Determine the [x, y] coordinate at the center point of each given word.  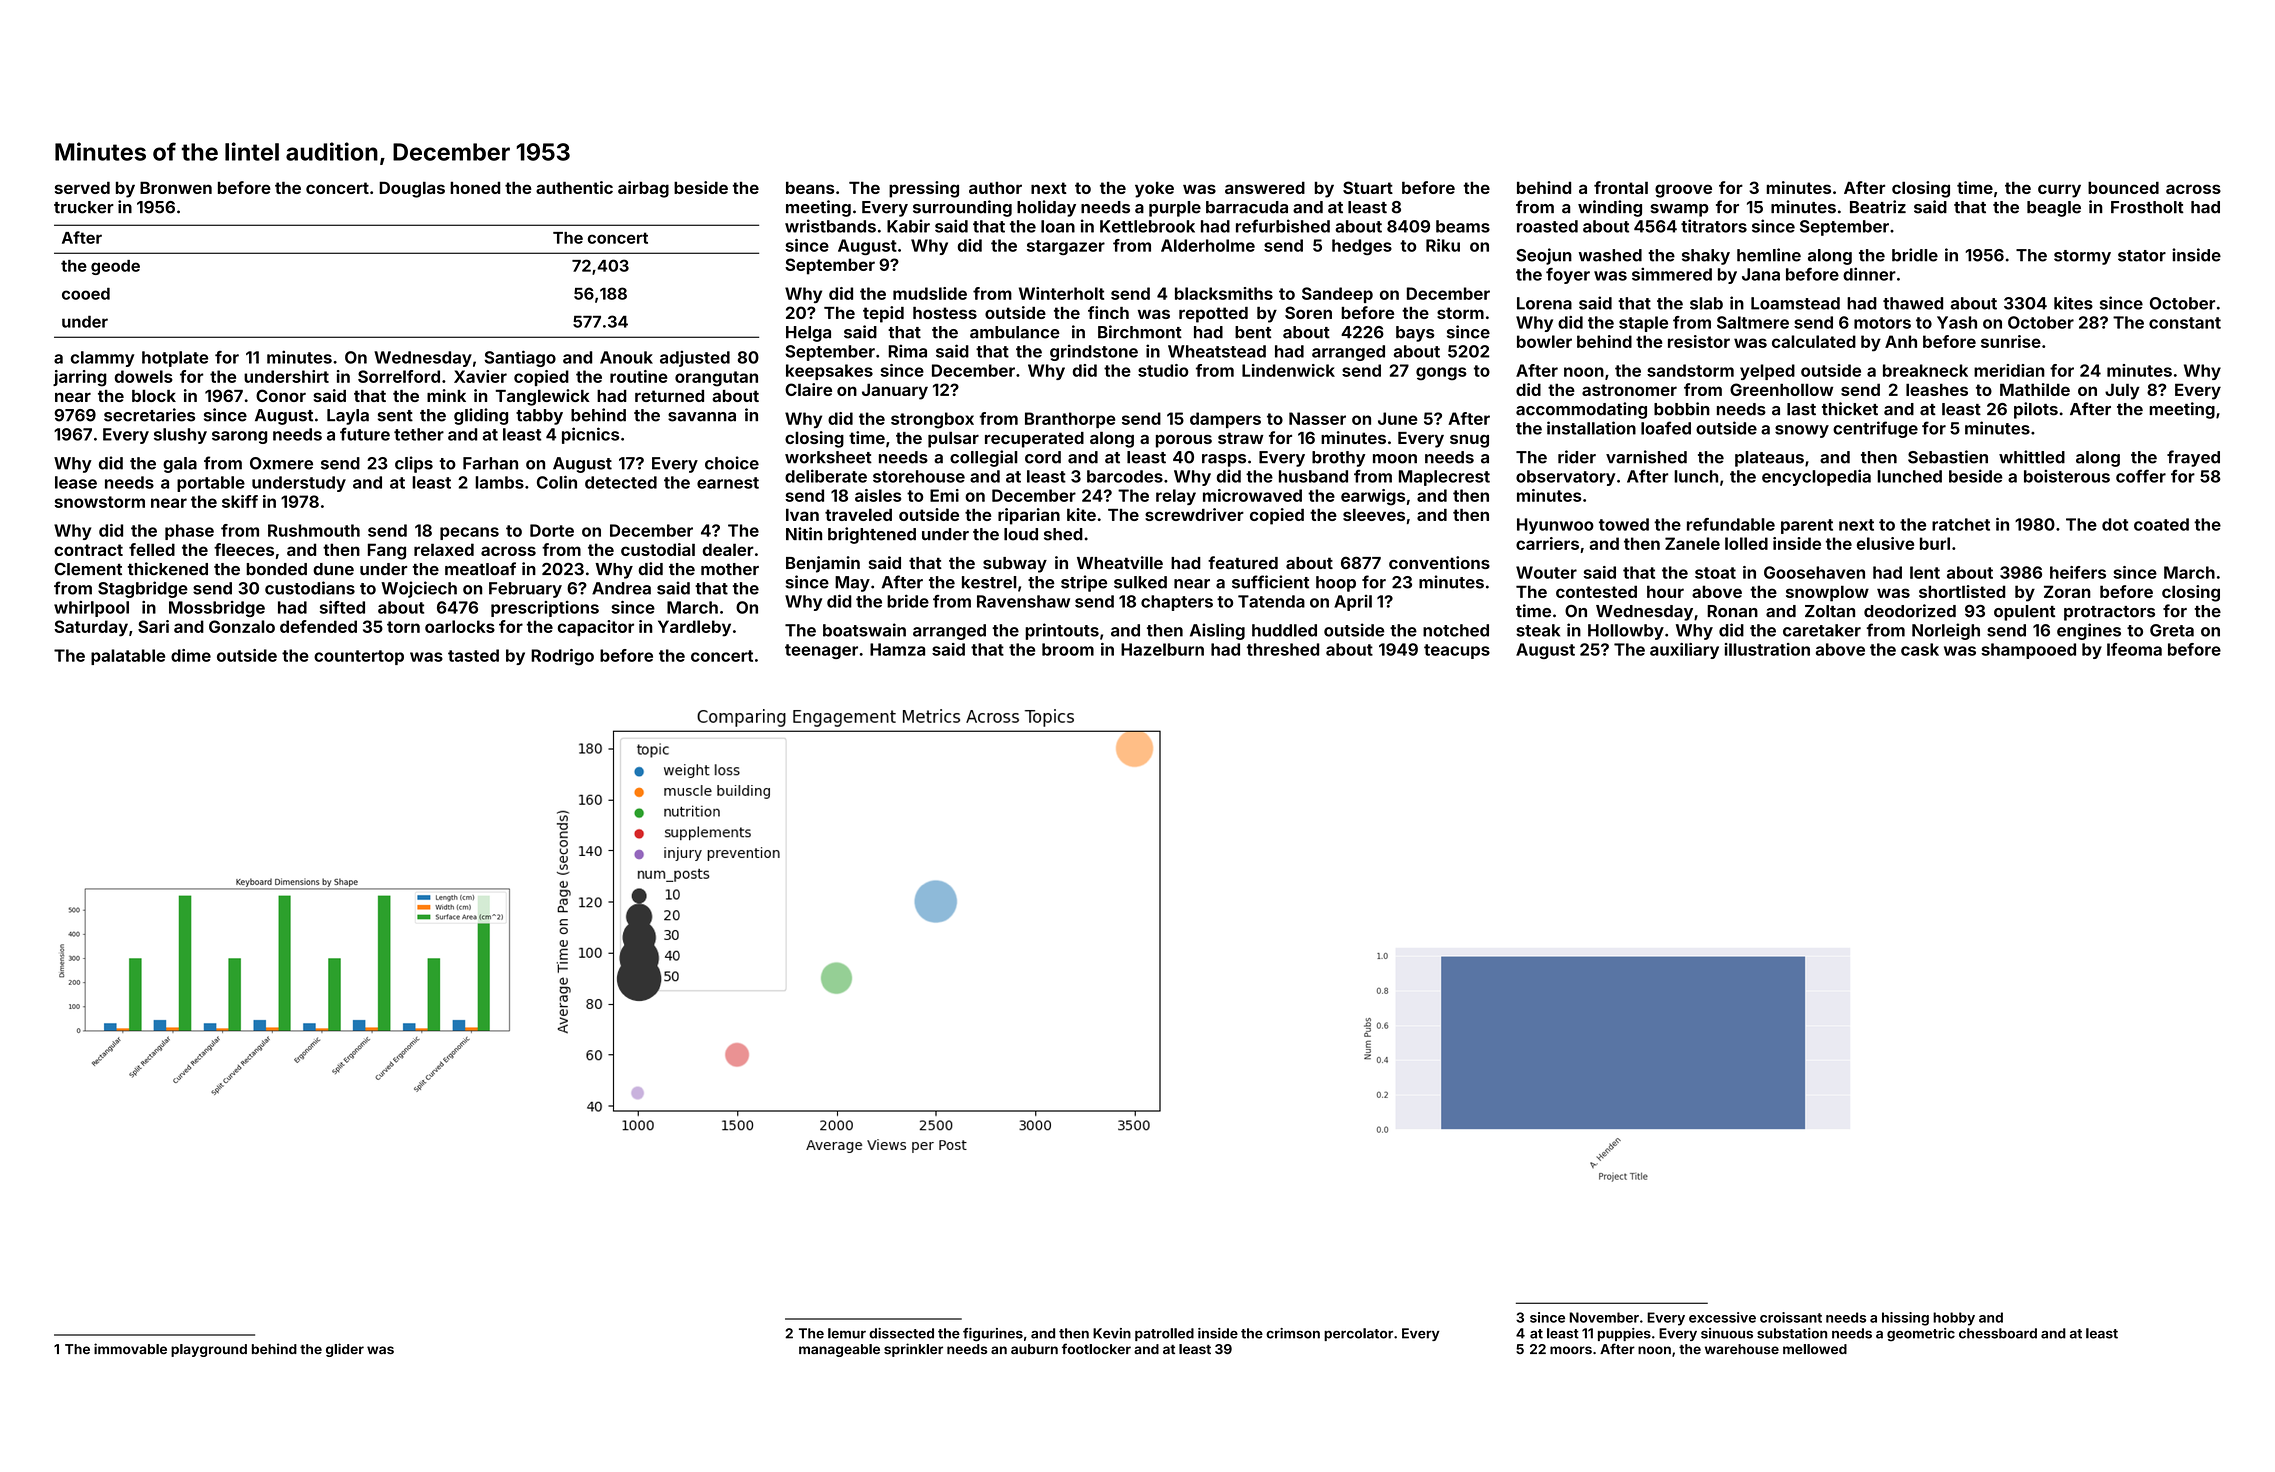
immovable [130, 1348]
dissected [901, 1333]
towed [1624, 524]
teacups [1457, 651]
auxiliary [1684, 651]
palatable [128, 657]
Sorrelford [399, 376]
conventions [1439, 562]
